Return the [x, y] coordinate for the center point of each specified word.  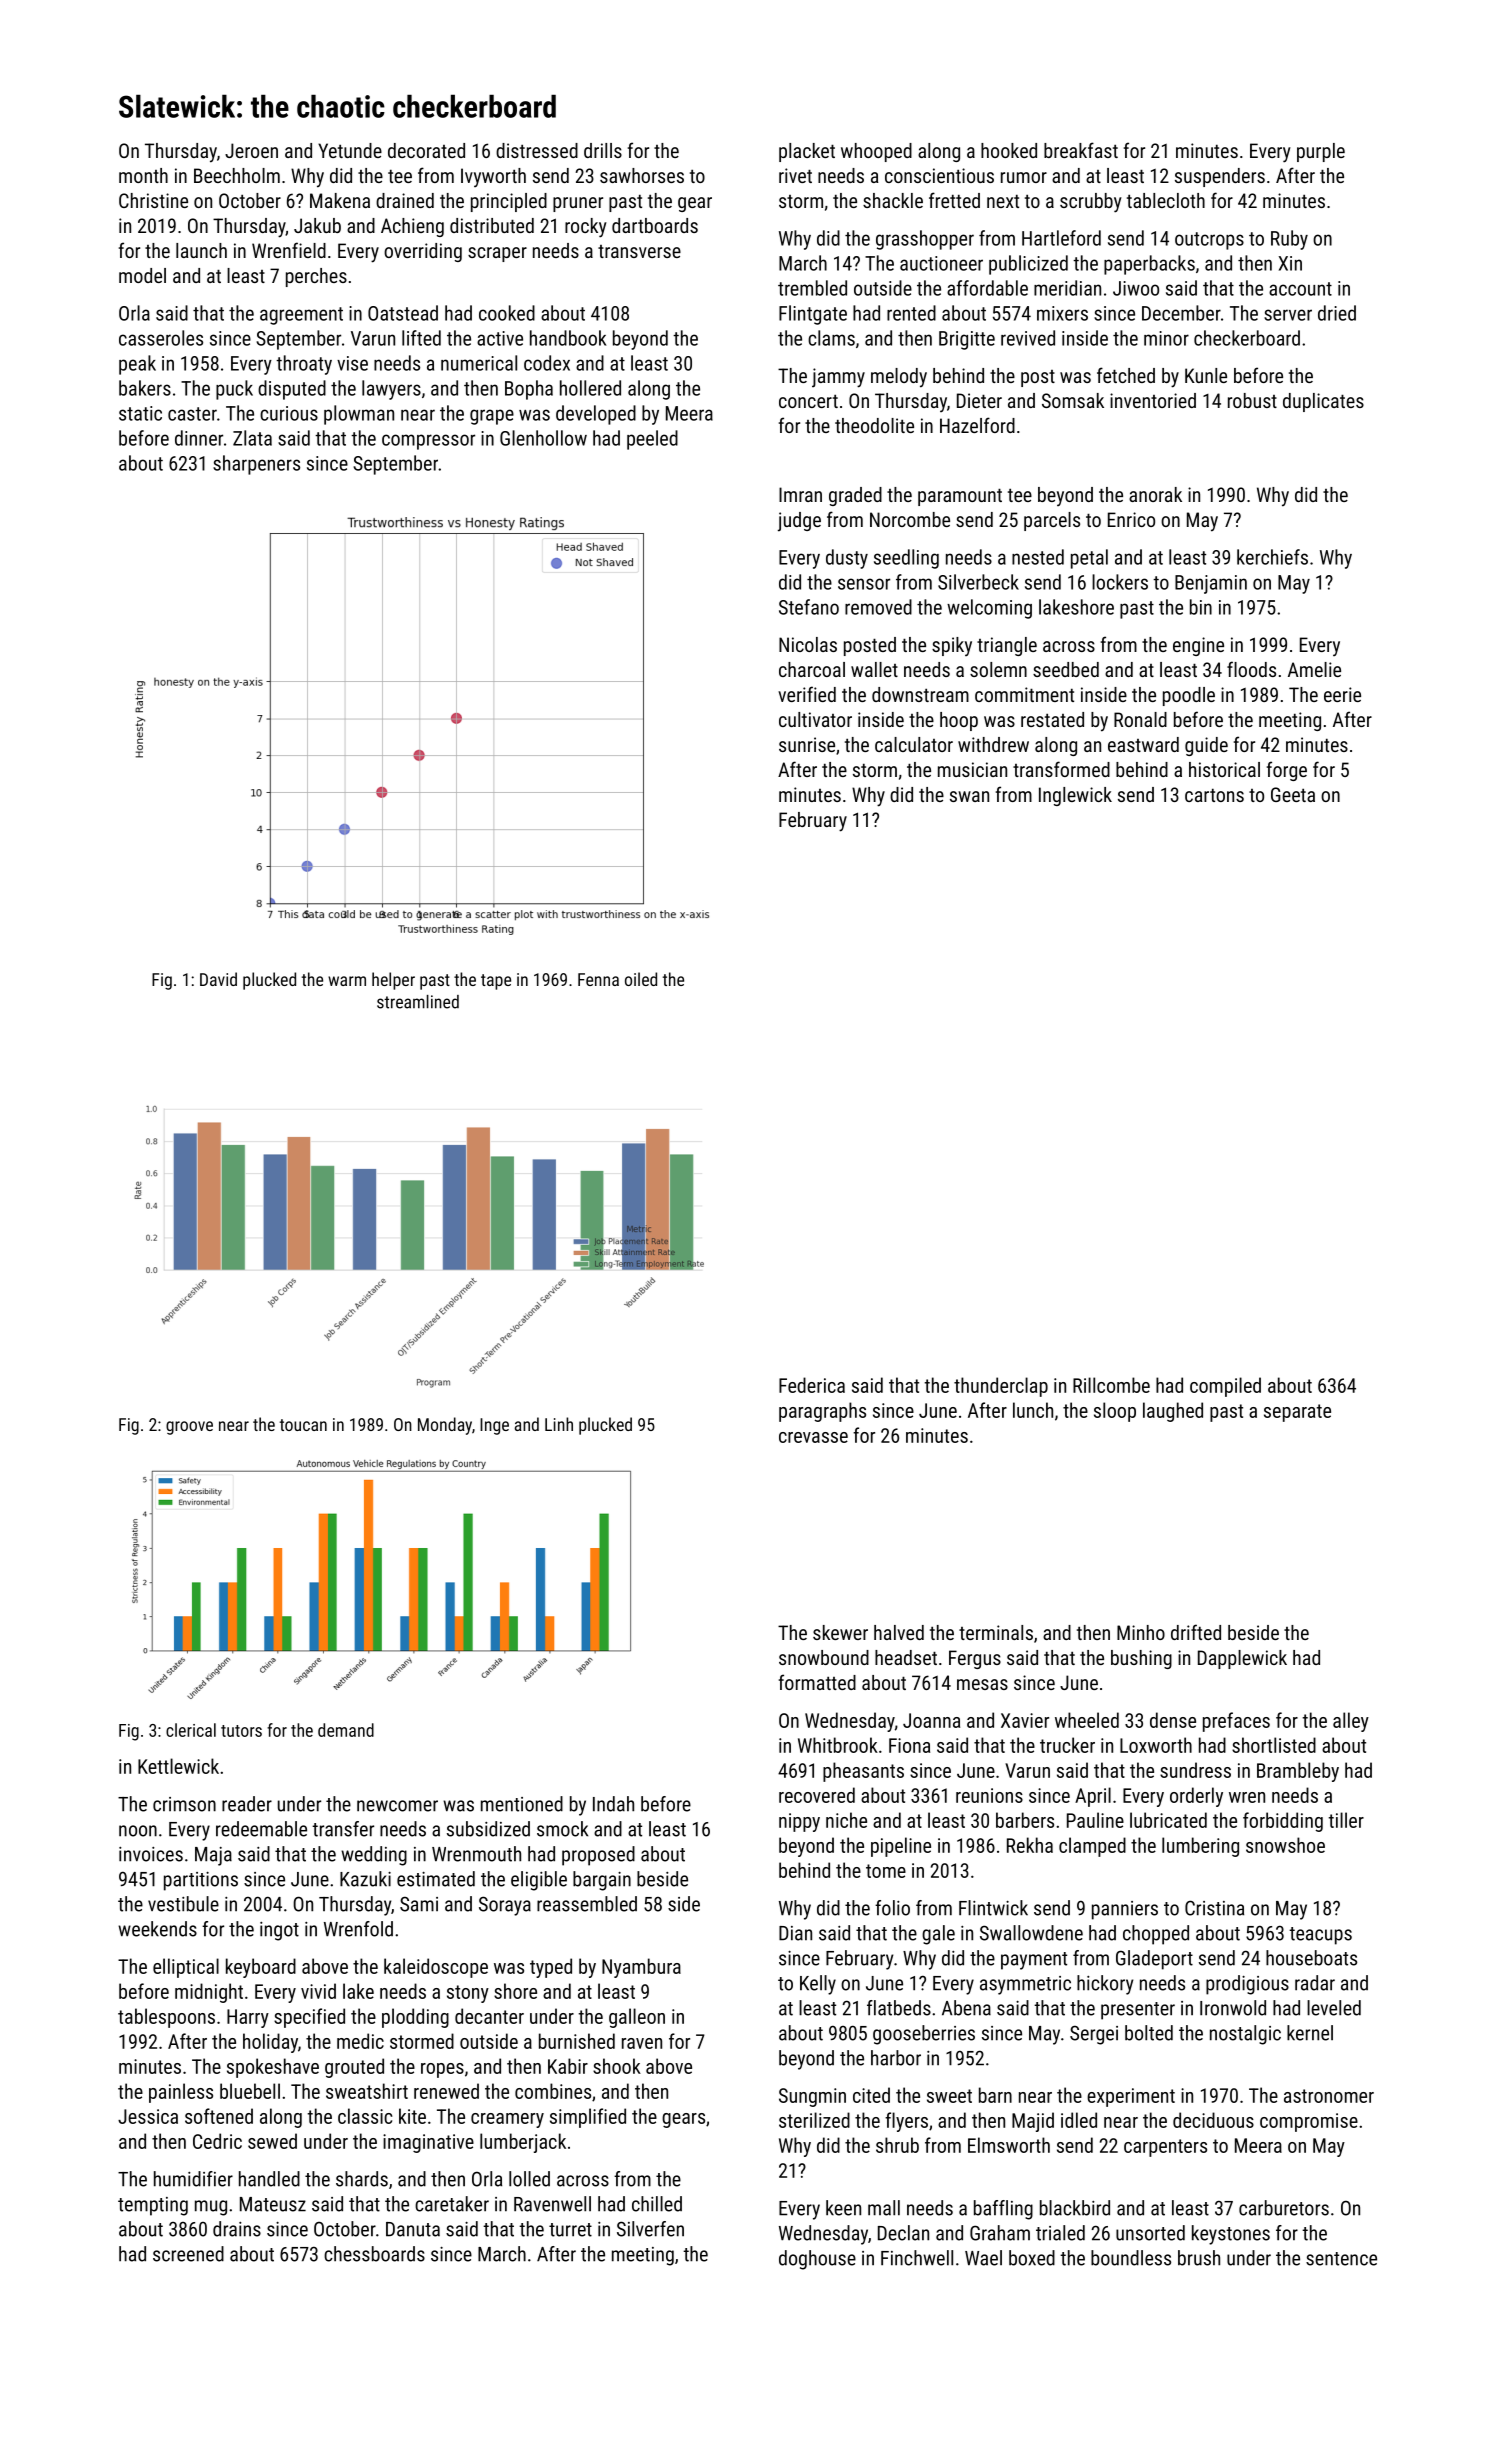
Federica [812, 1385]
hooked [1009, 150]
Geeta [1293, 794]
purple [1321, 152]
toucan [303, 1425]
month [143, 175]
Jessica [148, 2116]
